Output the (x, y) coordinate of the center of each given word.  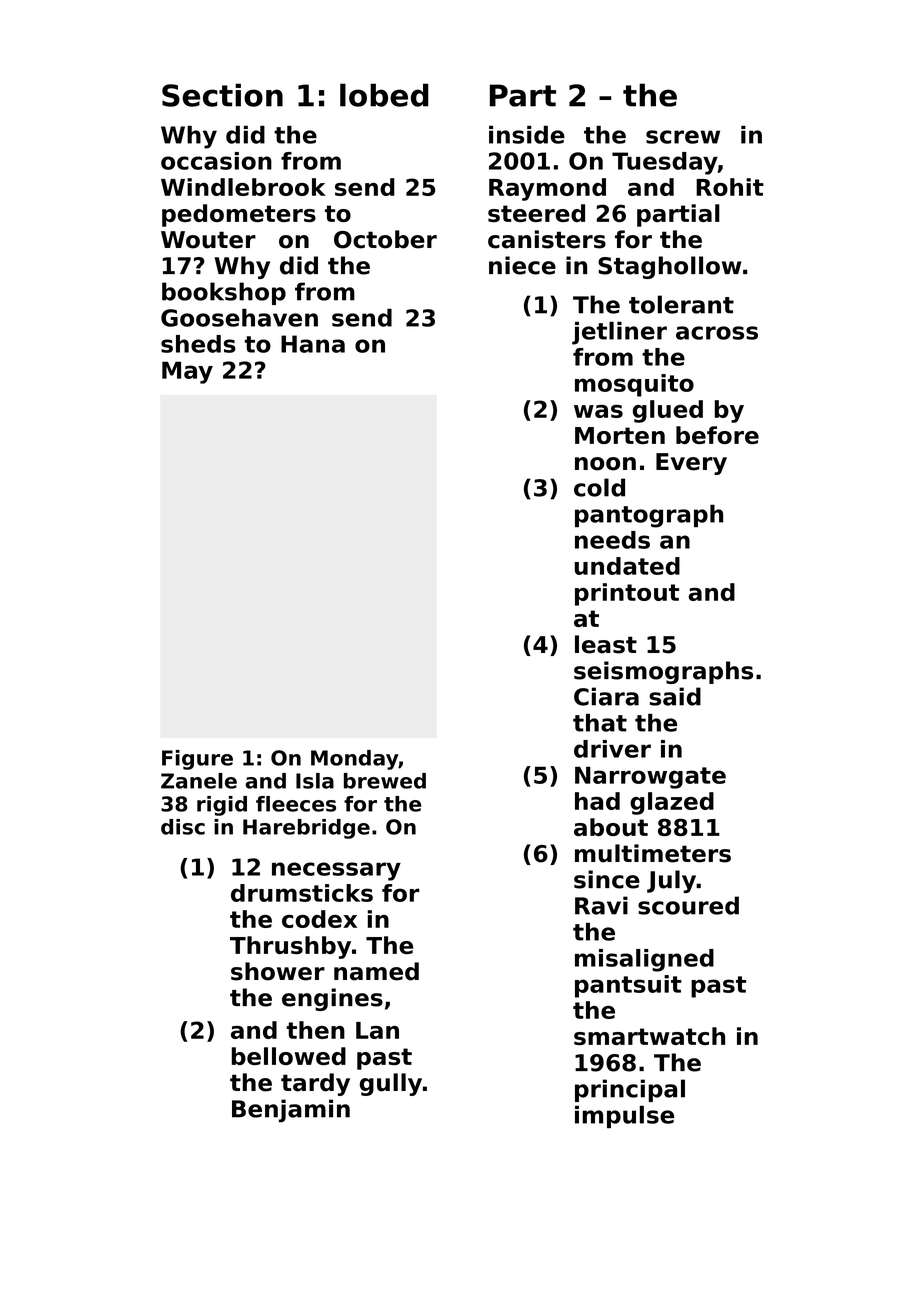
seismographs (663, 672)
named (376, 971)
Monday (354, 760)
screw (683, 137)
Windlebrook (243, 187)
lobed (384, 95)
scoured (688, 905)
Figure (197, 760)
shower (278, 971)
